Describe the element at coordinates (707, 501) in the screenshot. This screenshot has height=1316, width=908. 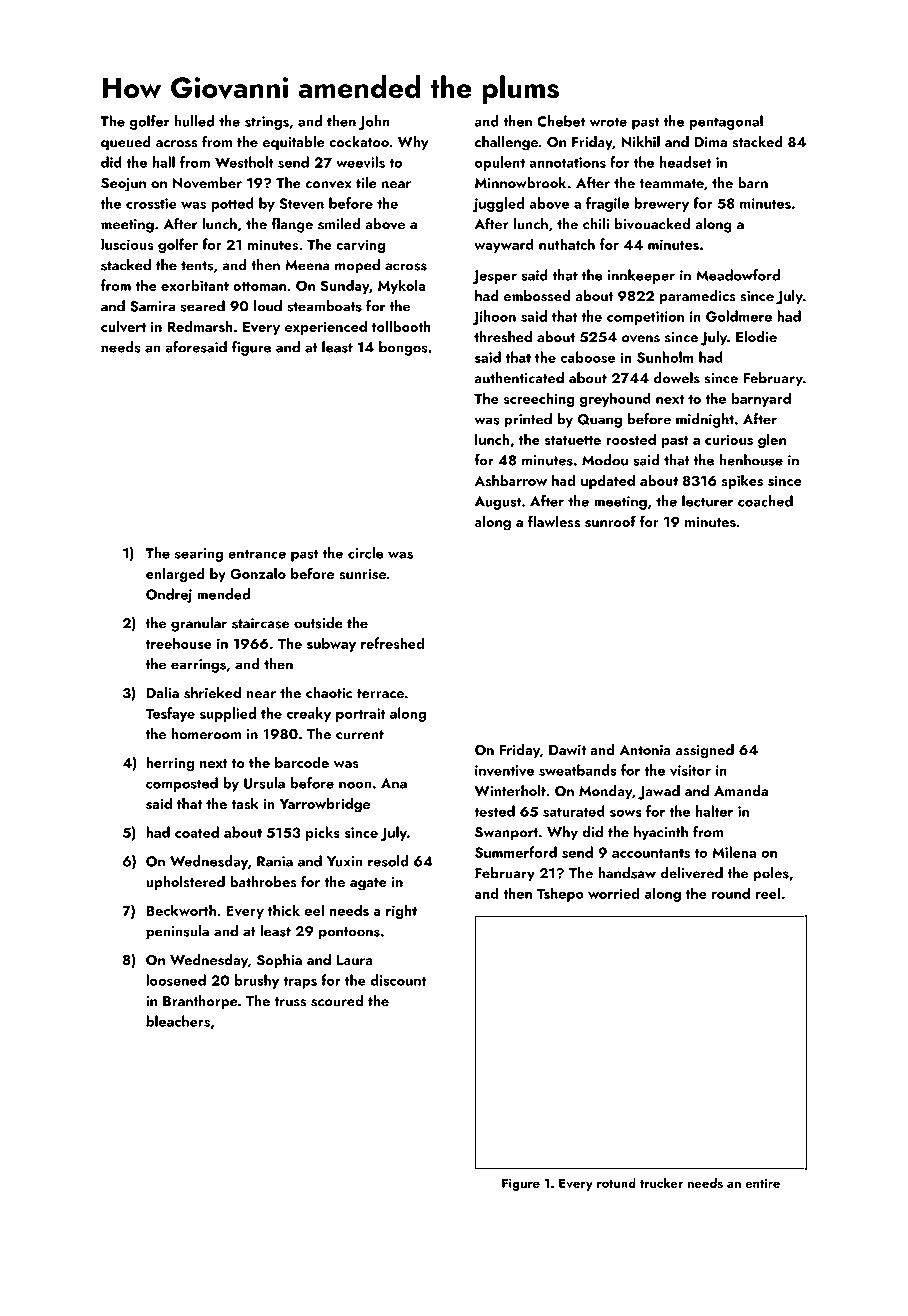
I see `lecturer` at that location.
